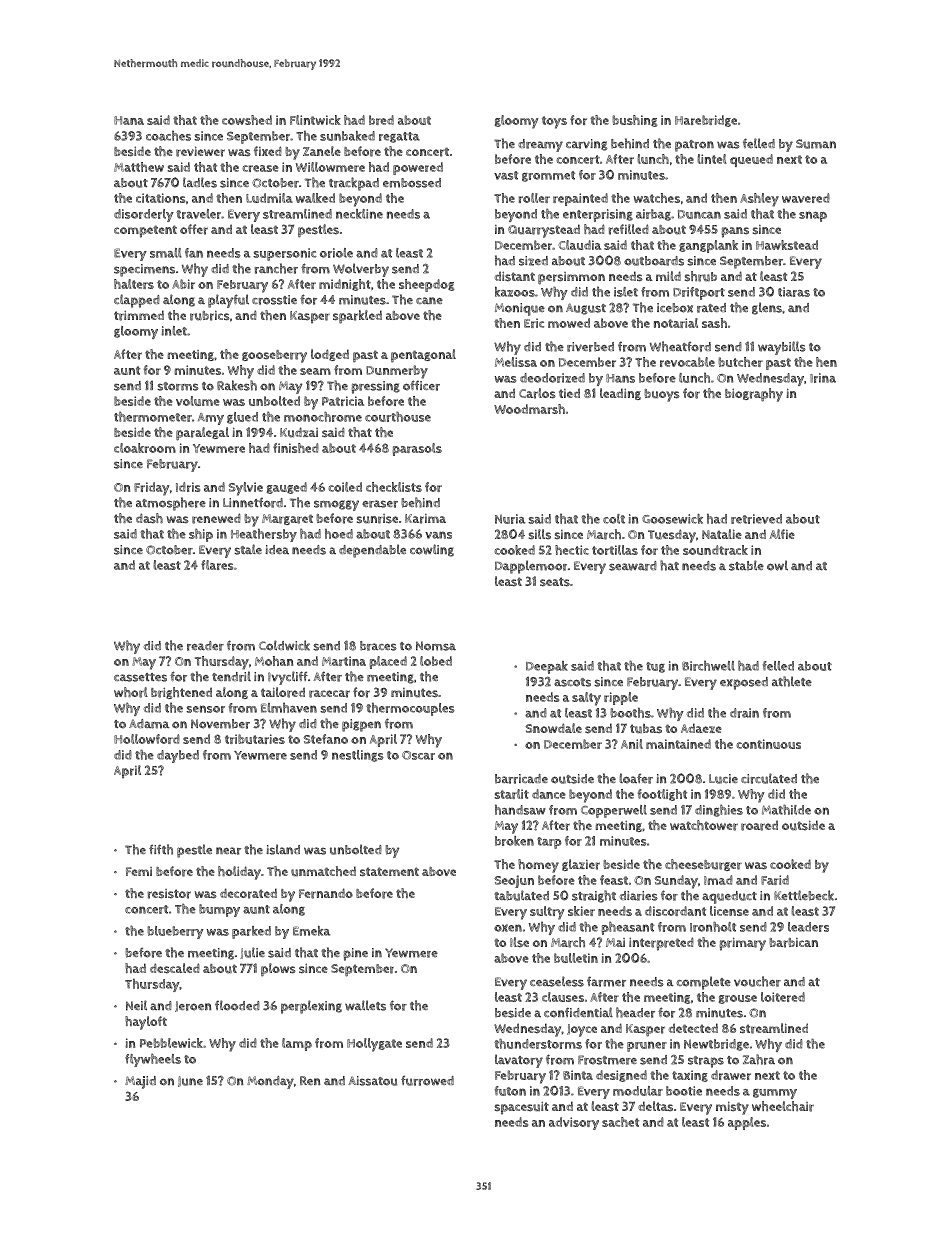  What do you see at coordinates (569, 323) in the image?
I see `mowed` at bounding box center [569, 323].
